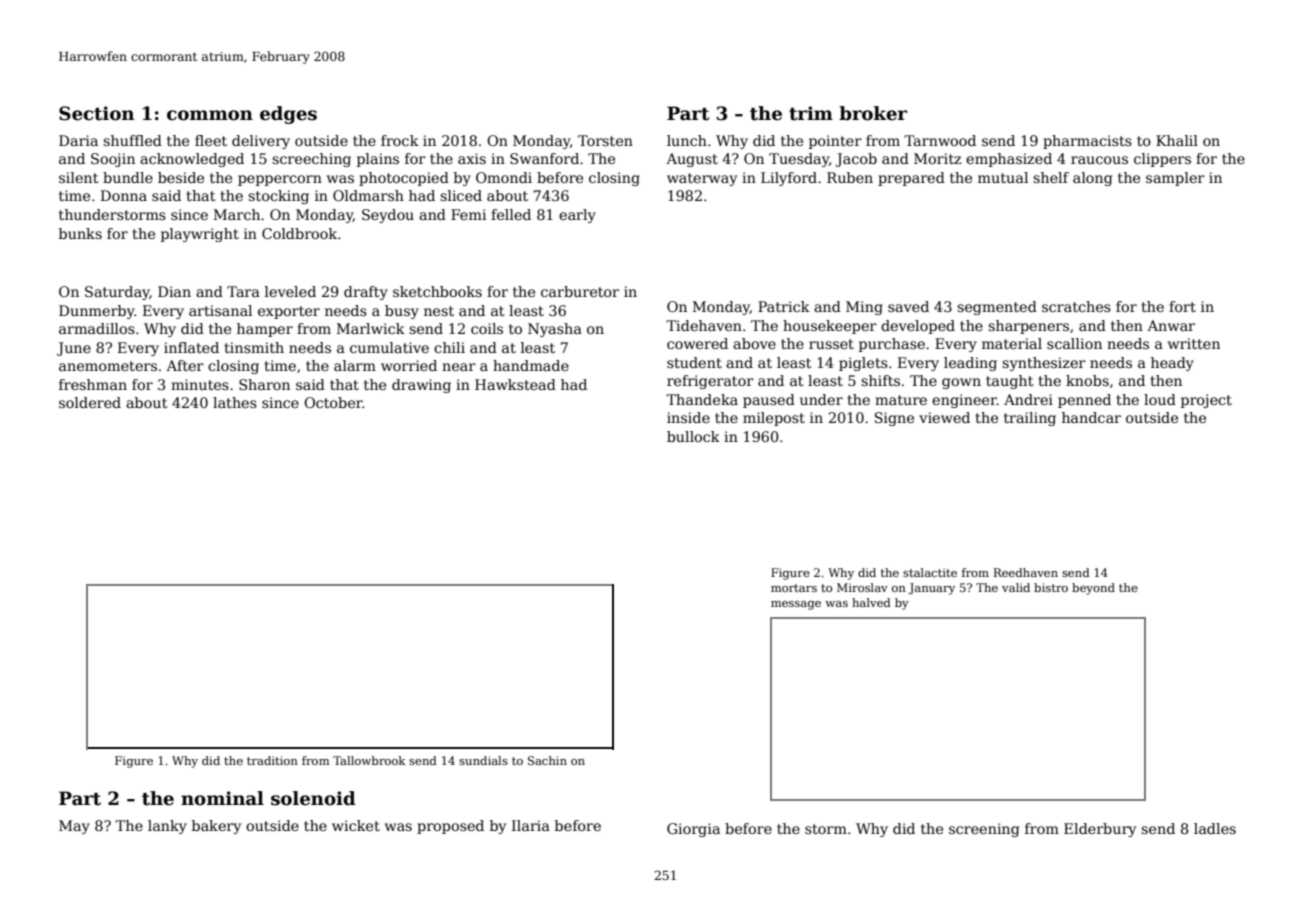 The height and width of the image is (924, 1308). Describe the element at coordinates (261, 142) in the image. I see `delivery` at that location.
